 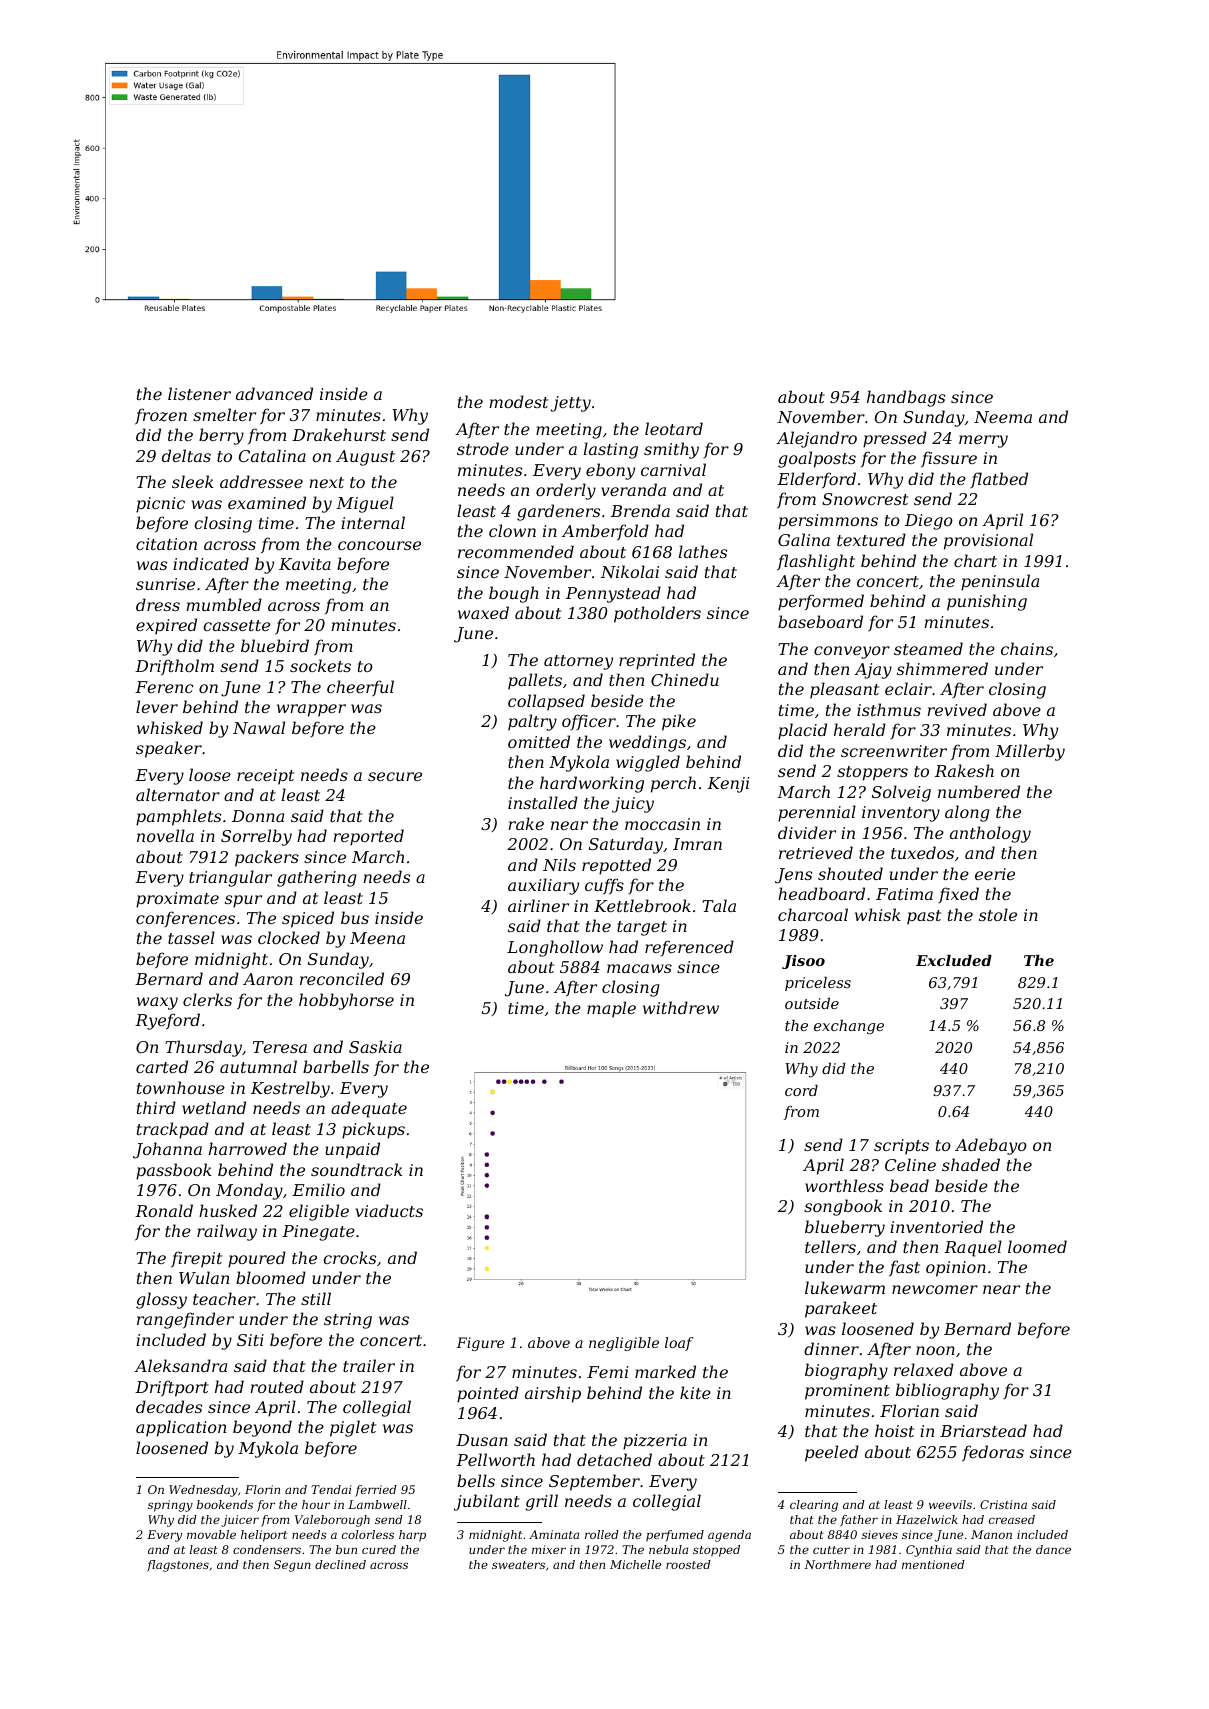 I want to click on Nikolai, so click(x=630, y=571).
